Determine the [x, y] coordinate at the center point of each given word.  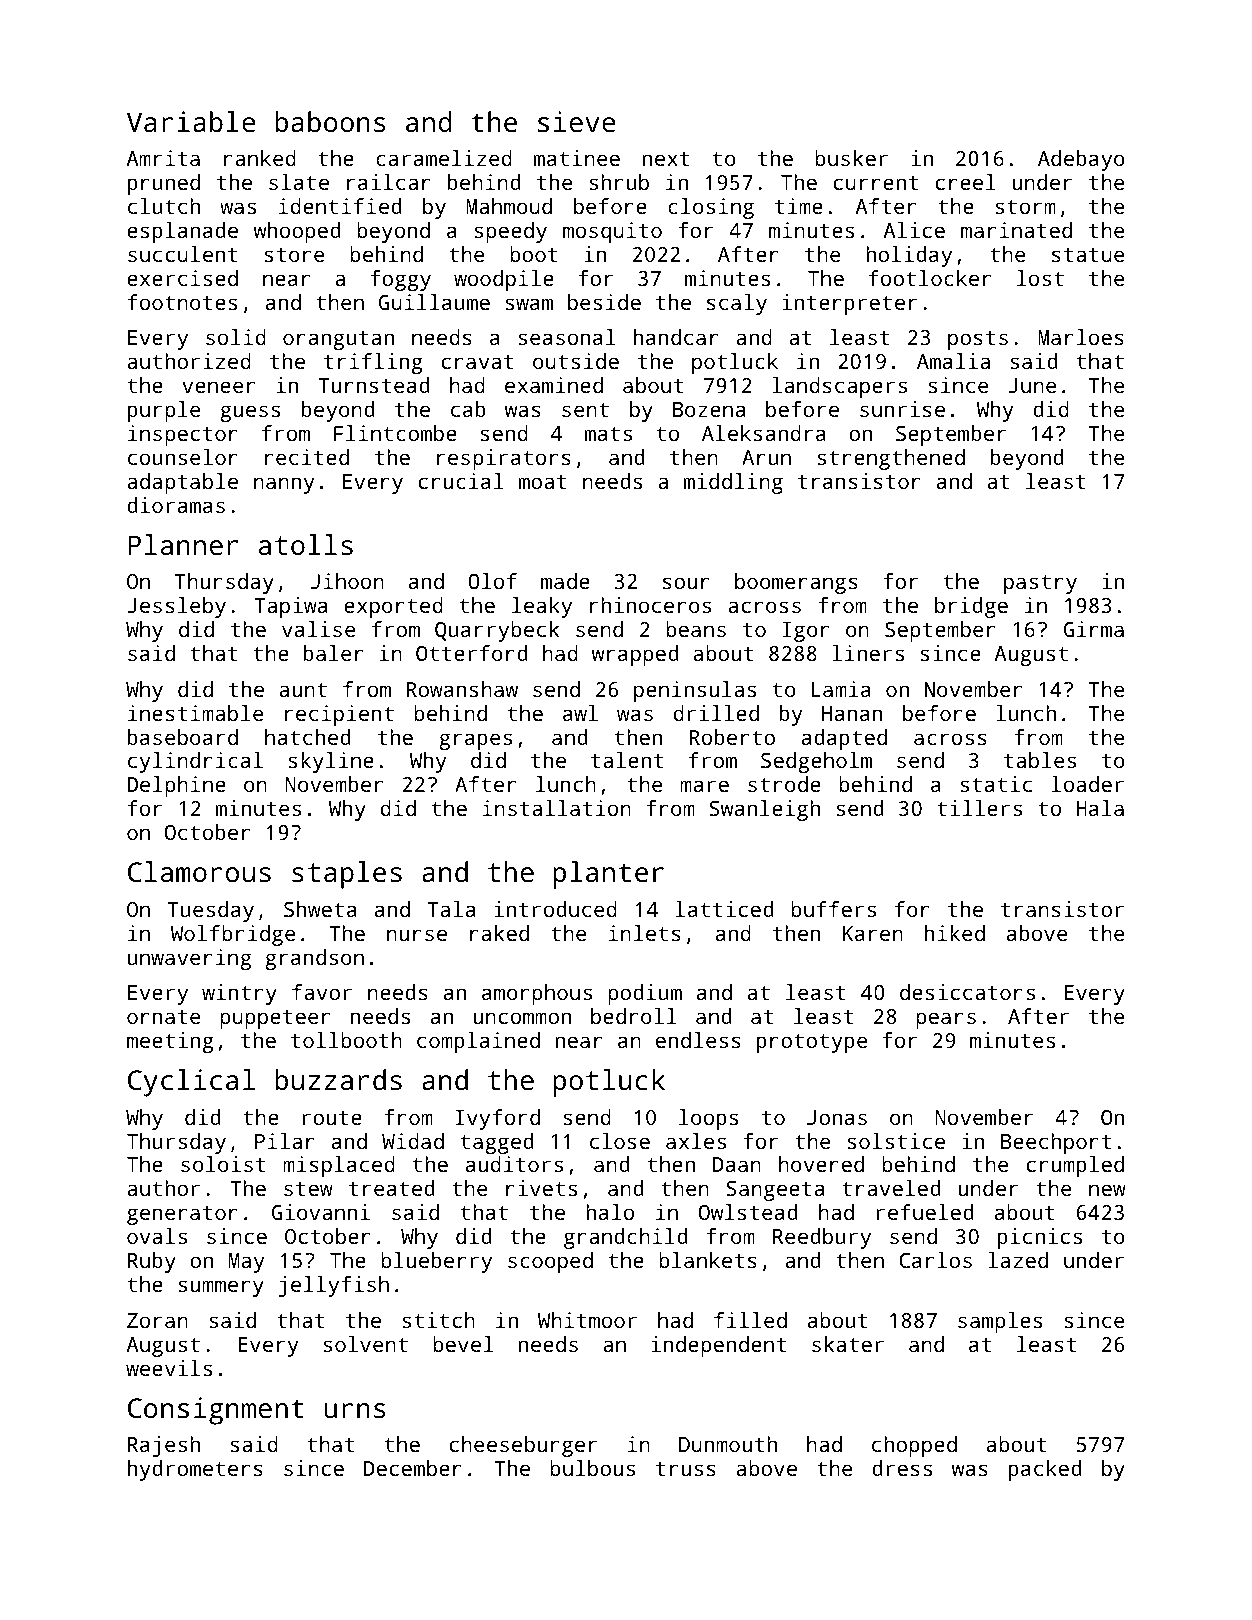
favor [322, 992]
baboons [330, 121]
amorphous [537, 994]
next [666, 159]
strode [784, 784]
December [413, 1468]
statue [1088, 255]
